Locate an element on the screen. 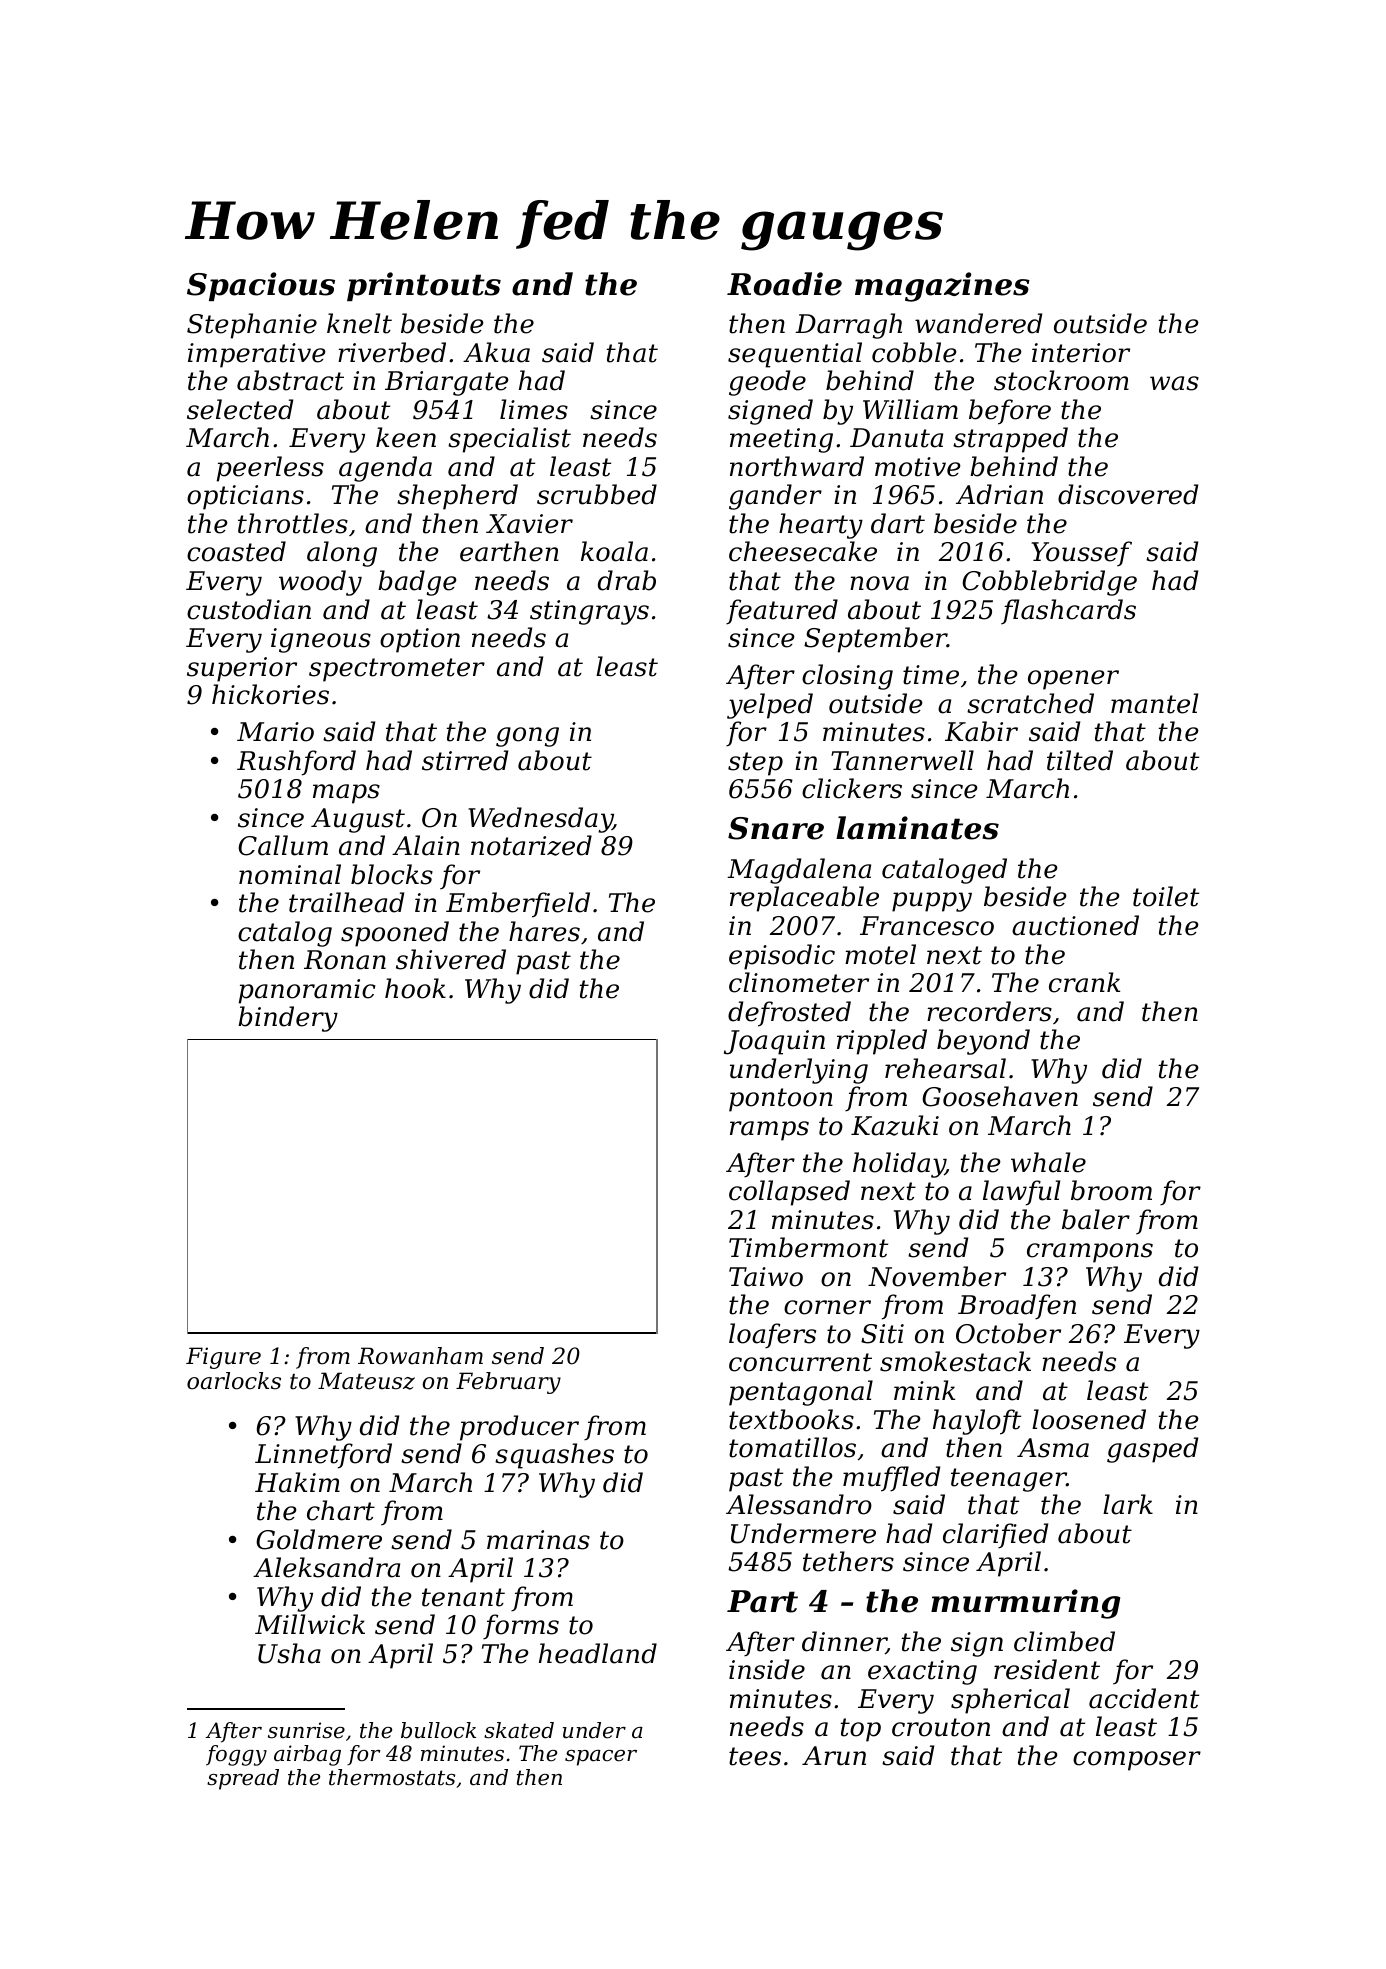 This screenshot has width=1386, height=1969. ramps is located at coordinates (769, 1131).
